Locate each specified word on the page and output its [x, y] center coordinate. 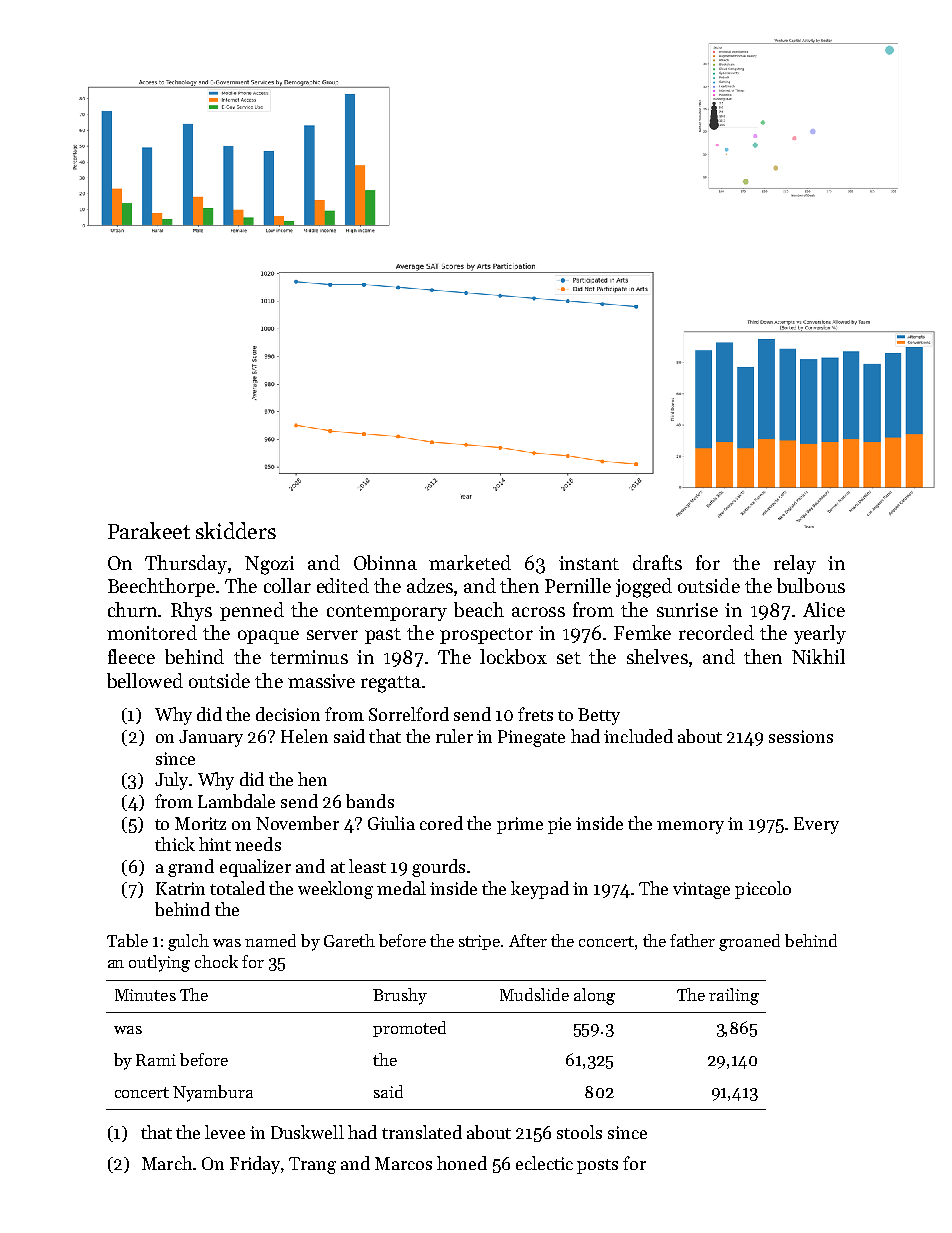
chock [216, 961]
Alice [824, 609]
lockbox [513, 656]
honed [462, 1163]
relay [795, 564]
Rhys [191, 611]
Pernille [578, 585]
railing [734, 996]
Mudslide [534, 994]
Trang [312, 1165]
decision [288, 714]
